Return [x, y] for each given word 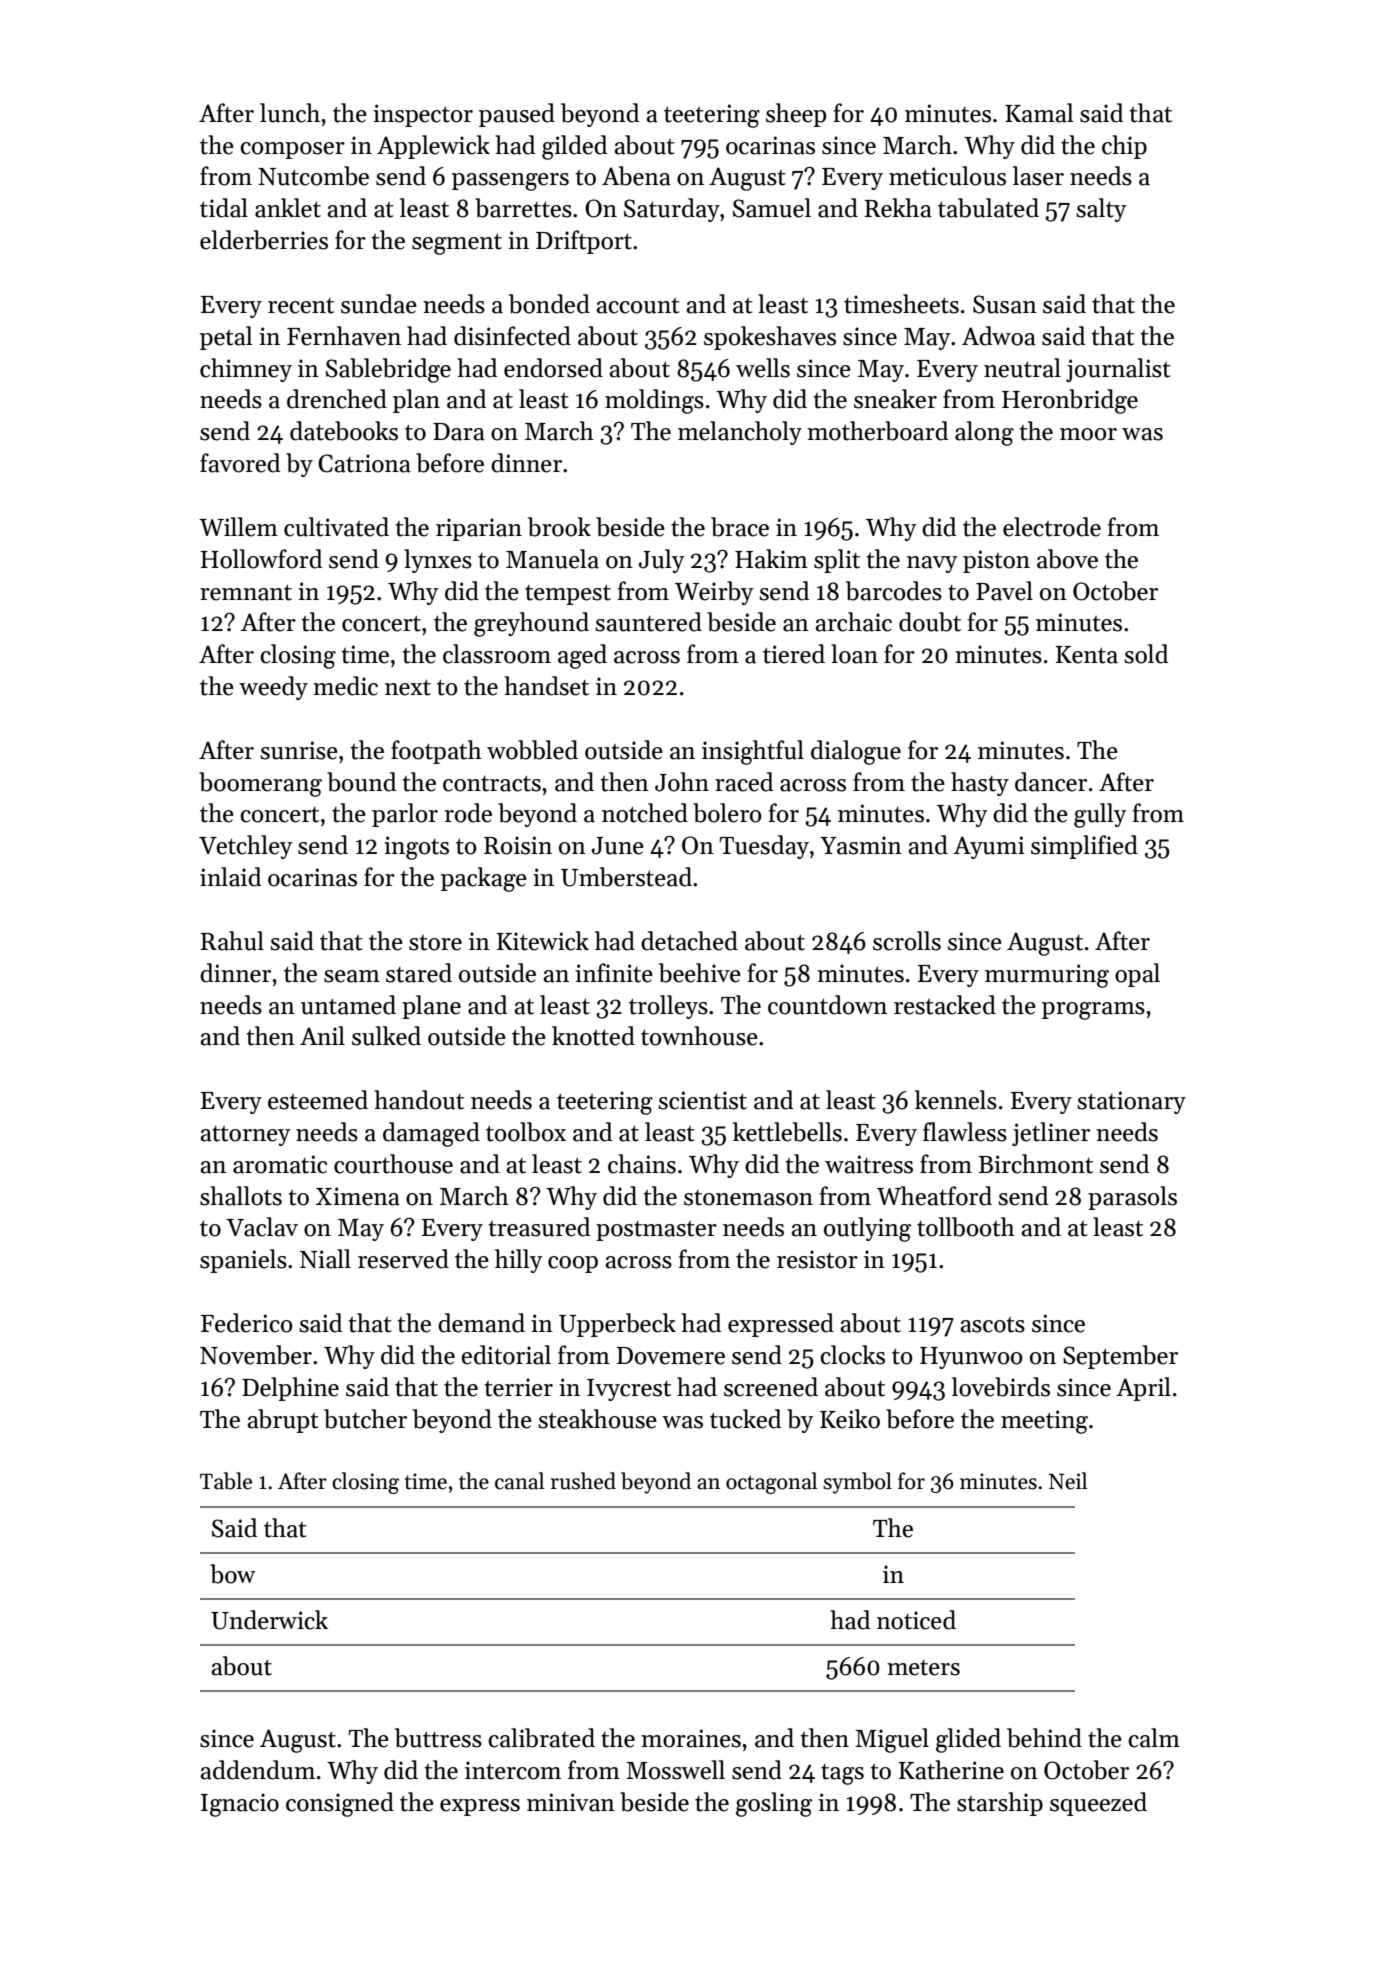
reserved [403, 1259]
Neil [1068, 1481]
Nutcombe [313, 176]
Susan [1005, 304]
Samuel [772, 208]
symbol [857, 1483]
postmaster [656, 1231]
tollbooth [966, 1227]
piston [996, 561]
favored [240, 463]
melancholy [740, 433]
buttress [438, 1738]
